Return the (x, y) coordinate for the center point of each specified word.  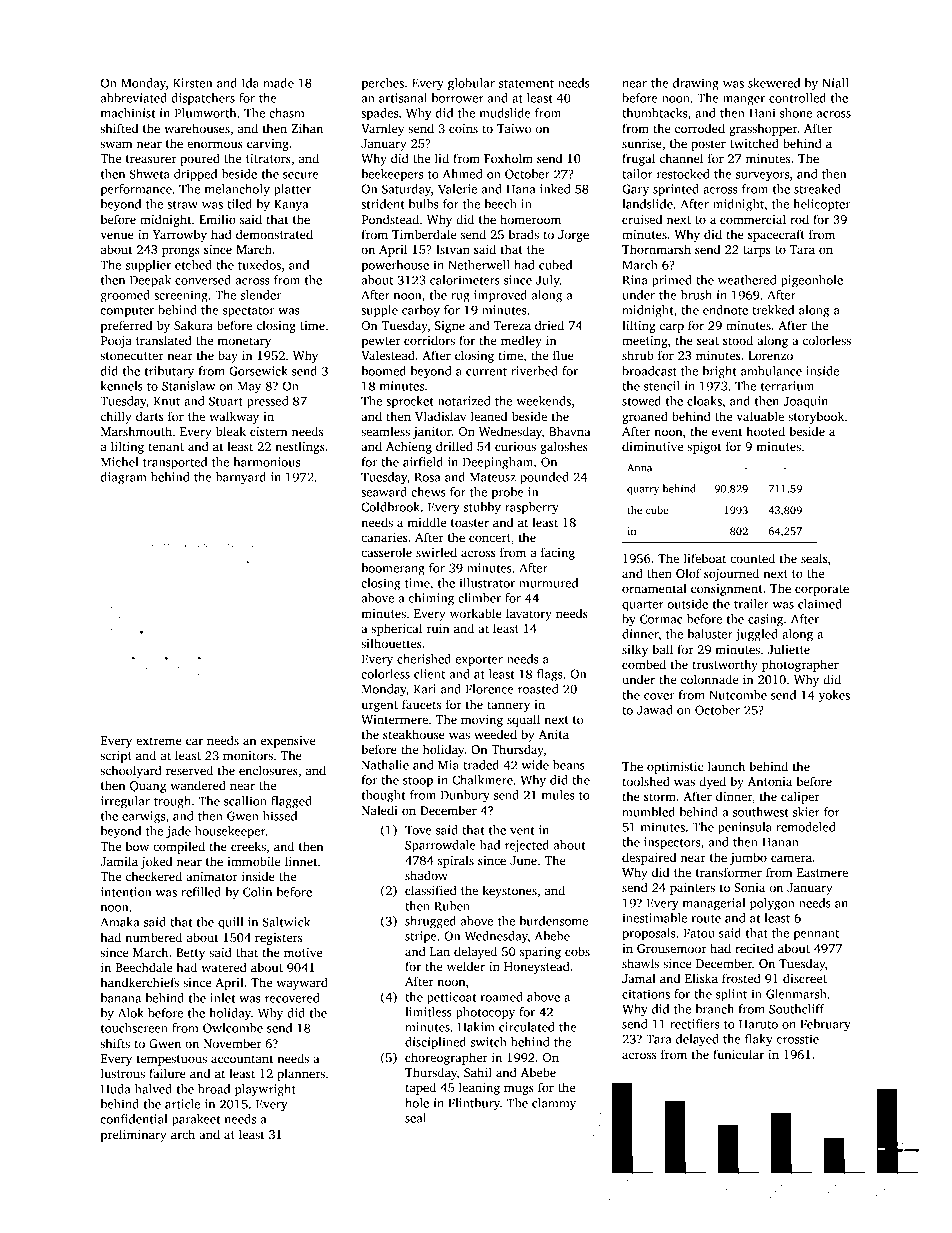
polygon (772, 904)
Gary (635, 190)
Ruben (452, 906)
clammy (554, 1104)
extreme (159, 741)
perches (383, 84)
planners (301, 1074)
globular (471, 84)
